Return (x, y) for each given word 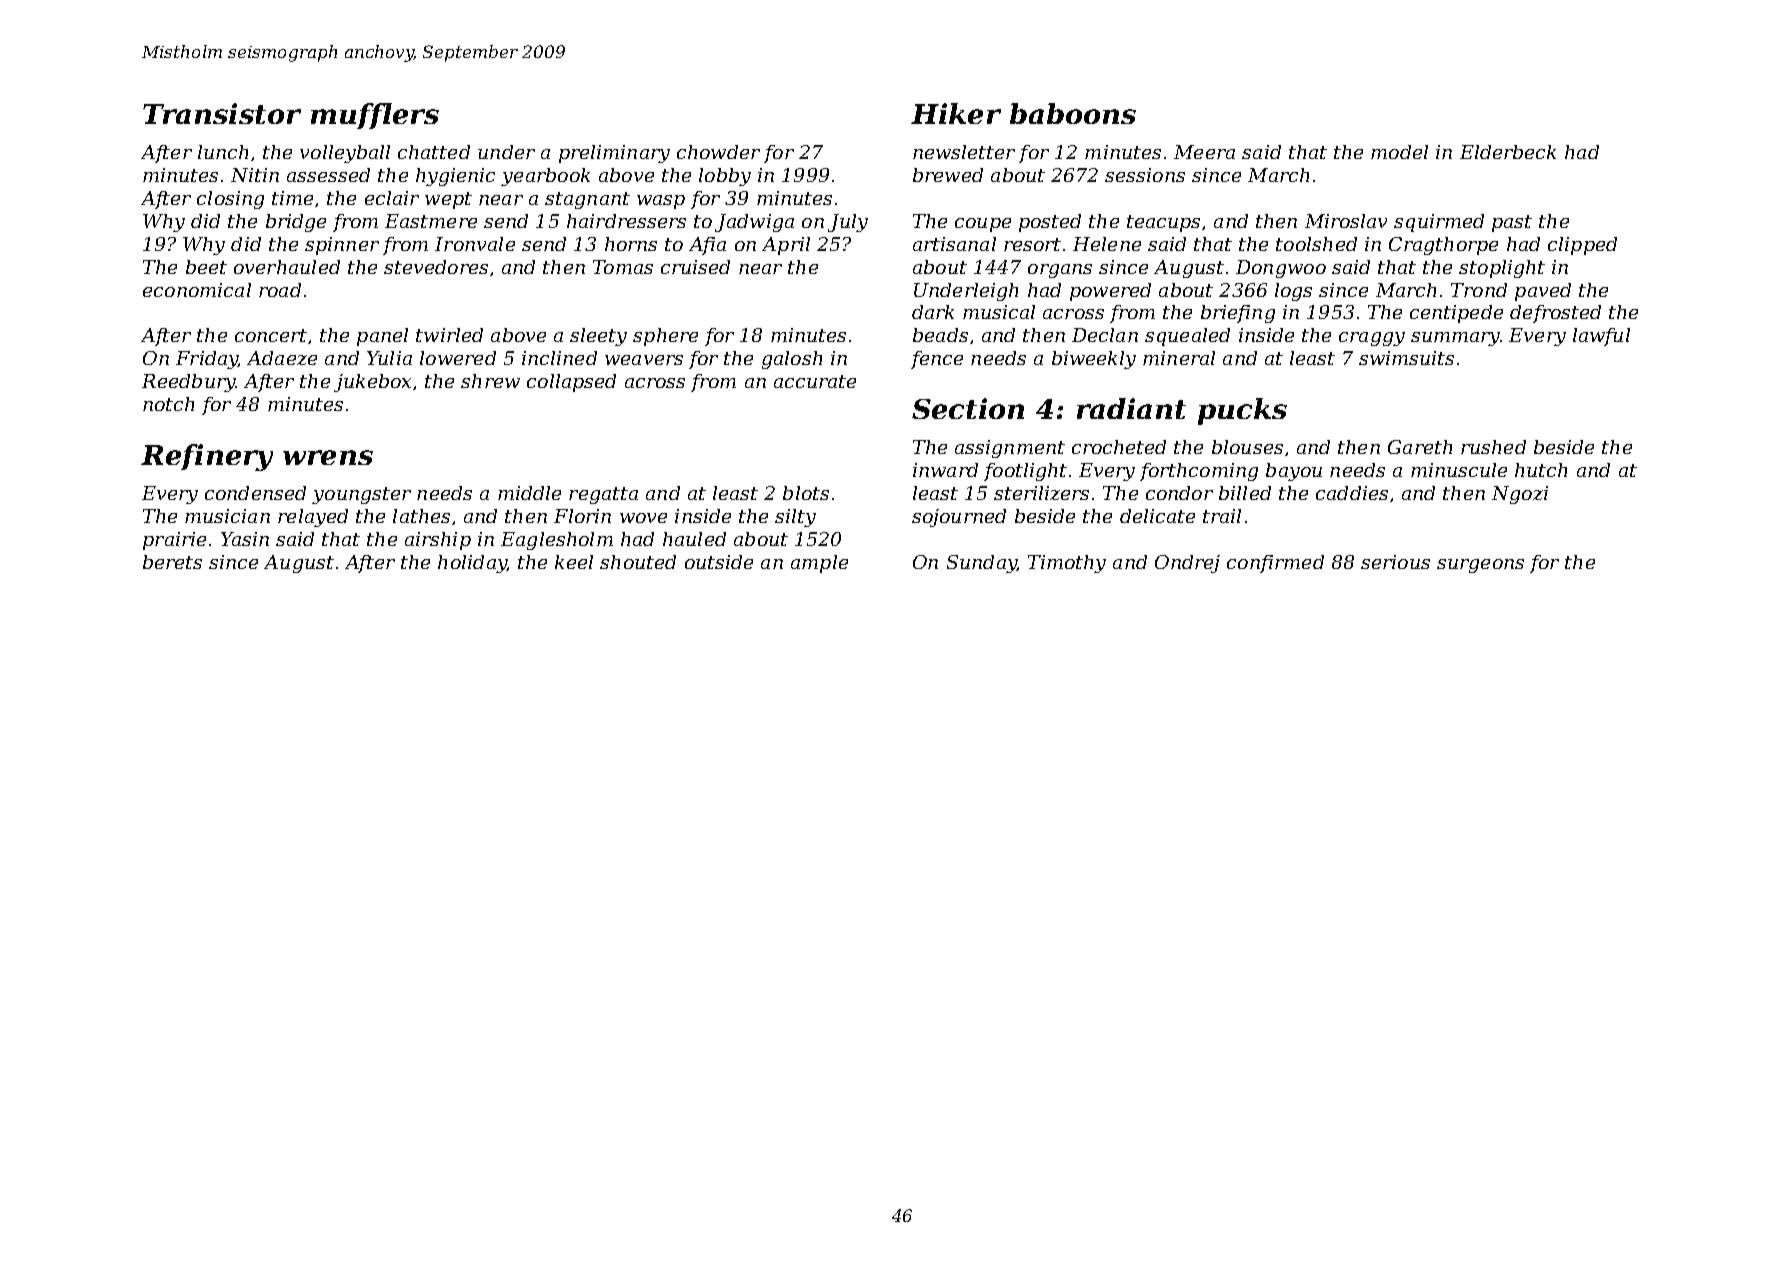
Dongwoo (1281, 269)
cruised (695, 267)
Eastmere (431, 221)
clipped (1582, 246)
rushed (1493, 447)
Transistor (222, 113)
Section (968, 408)
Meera (1204, 152)
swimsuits (1406, 358)
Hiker (956, 113)
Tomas (623, 267)
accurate (815, 381)
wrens (328, 457)
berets (172, 562)
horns (631, 244)
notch (168, 404)
